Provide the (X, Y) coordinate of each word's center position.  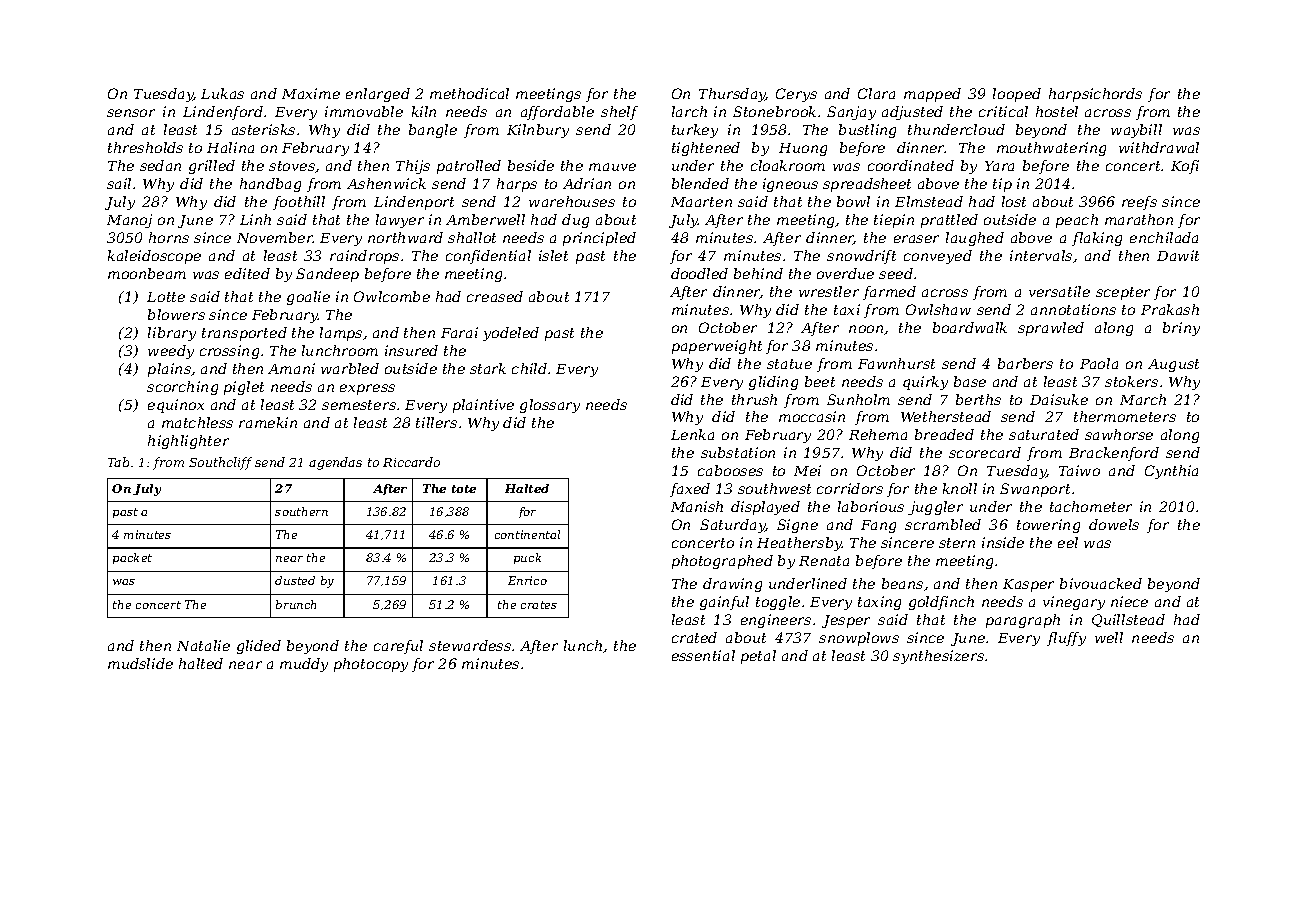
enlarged (378, 95)
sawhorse (1119, 434)
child (529, 368)
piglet (244, 388)
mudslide (140, 663)
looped (1017, 95)
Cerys (796, 95)
